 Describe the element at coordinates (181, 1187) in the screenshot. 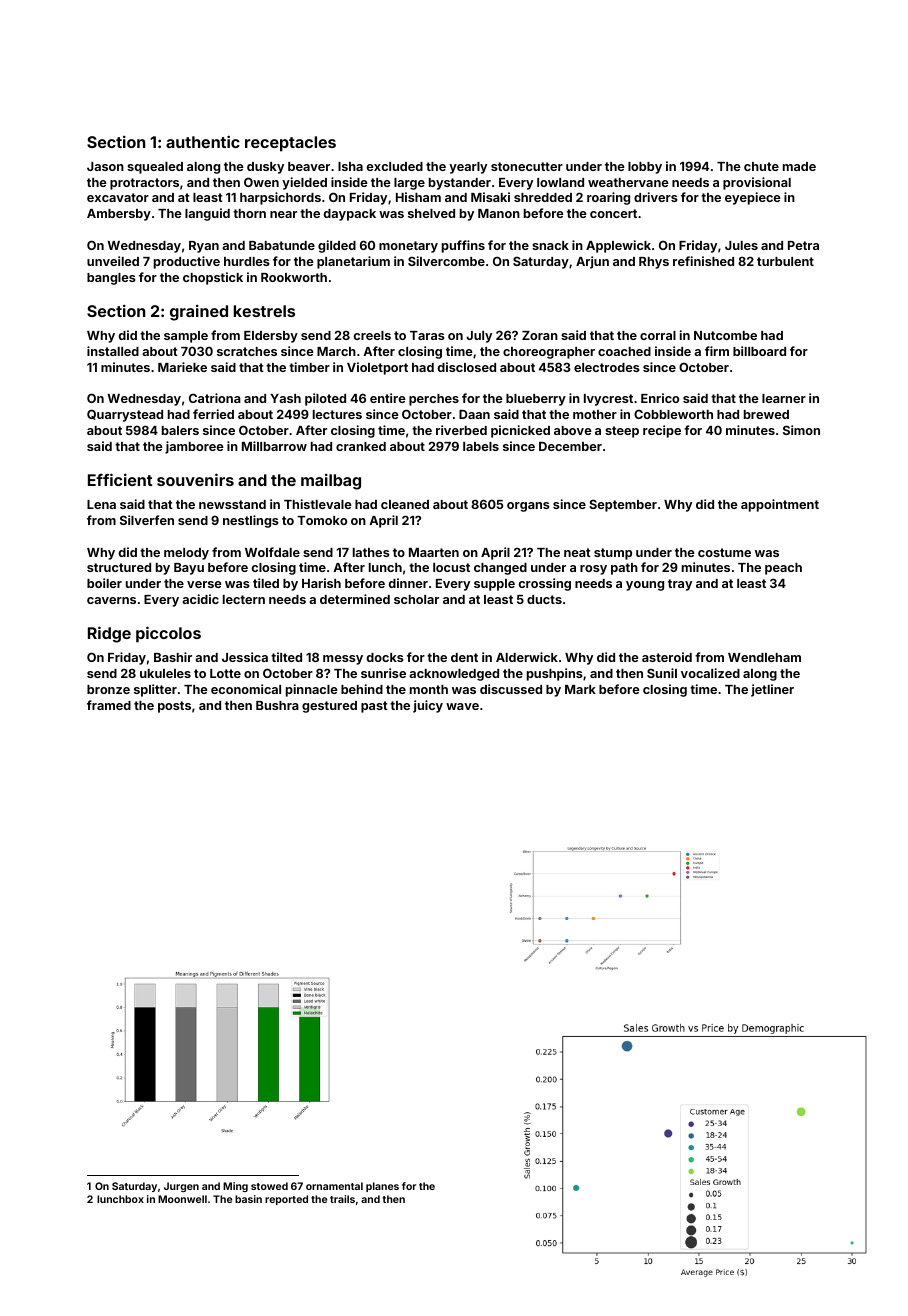

I see `Jurgen` at that location.
